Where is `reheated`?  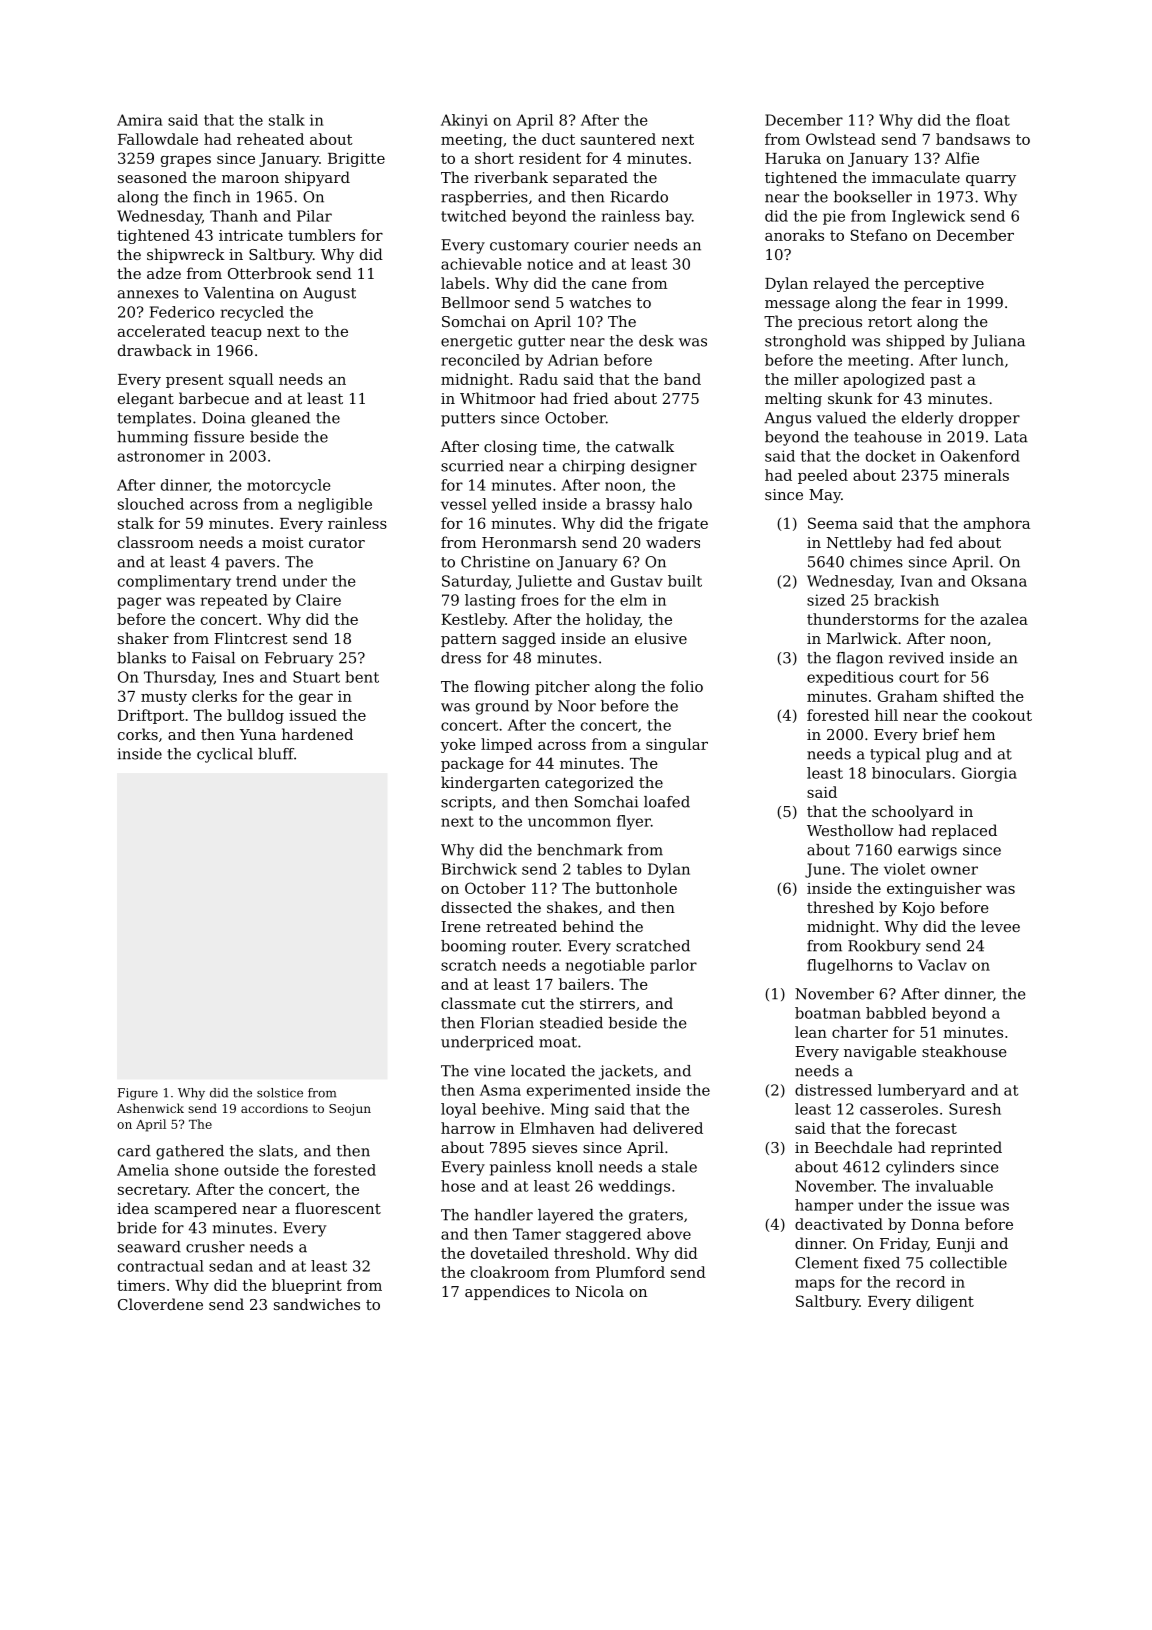
reheated is located at coordinates (270, 139).
